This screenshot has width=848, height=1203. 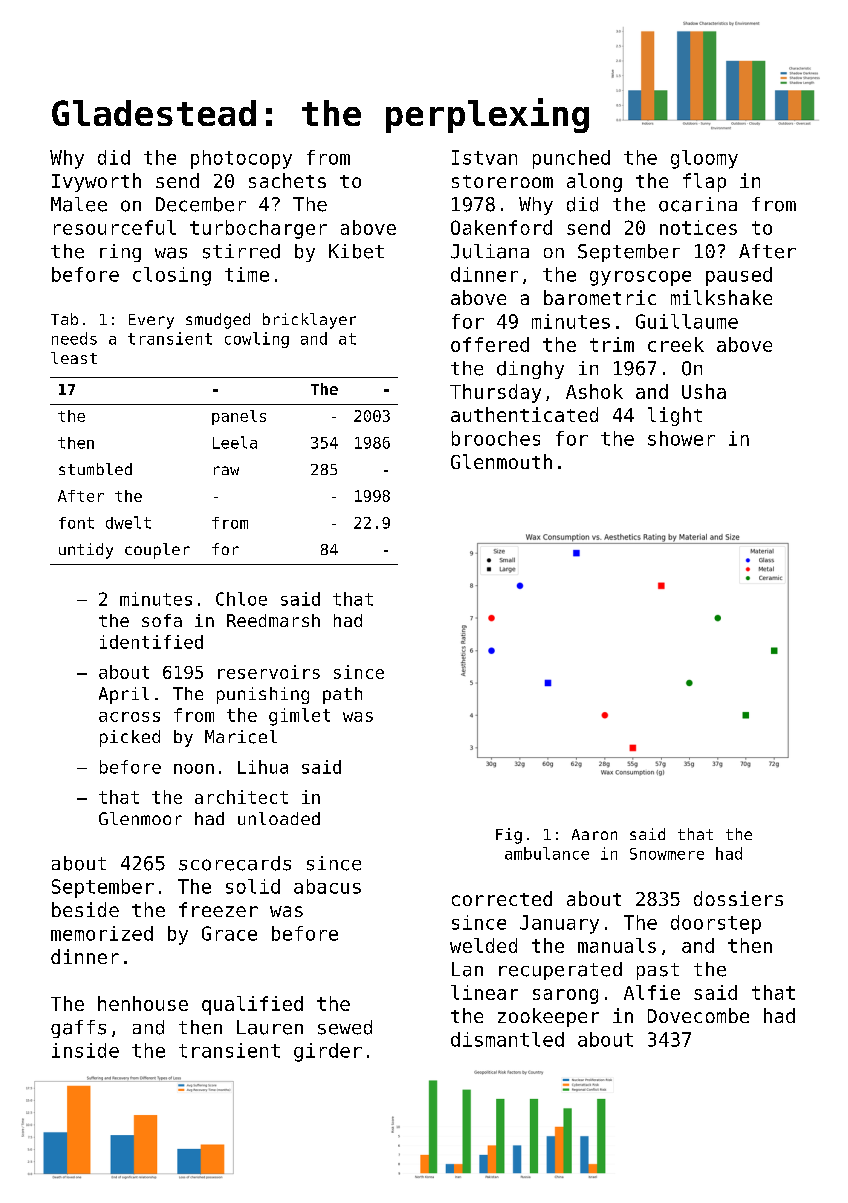 I want to click on light, so click(x=675, y=416).
